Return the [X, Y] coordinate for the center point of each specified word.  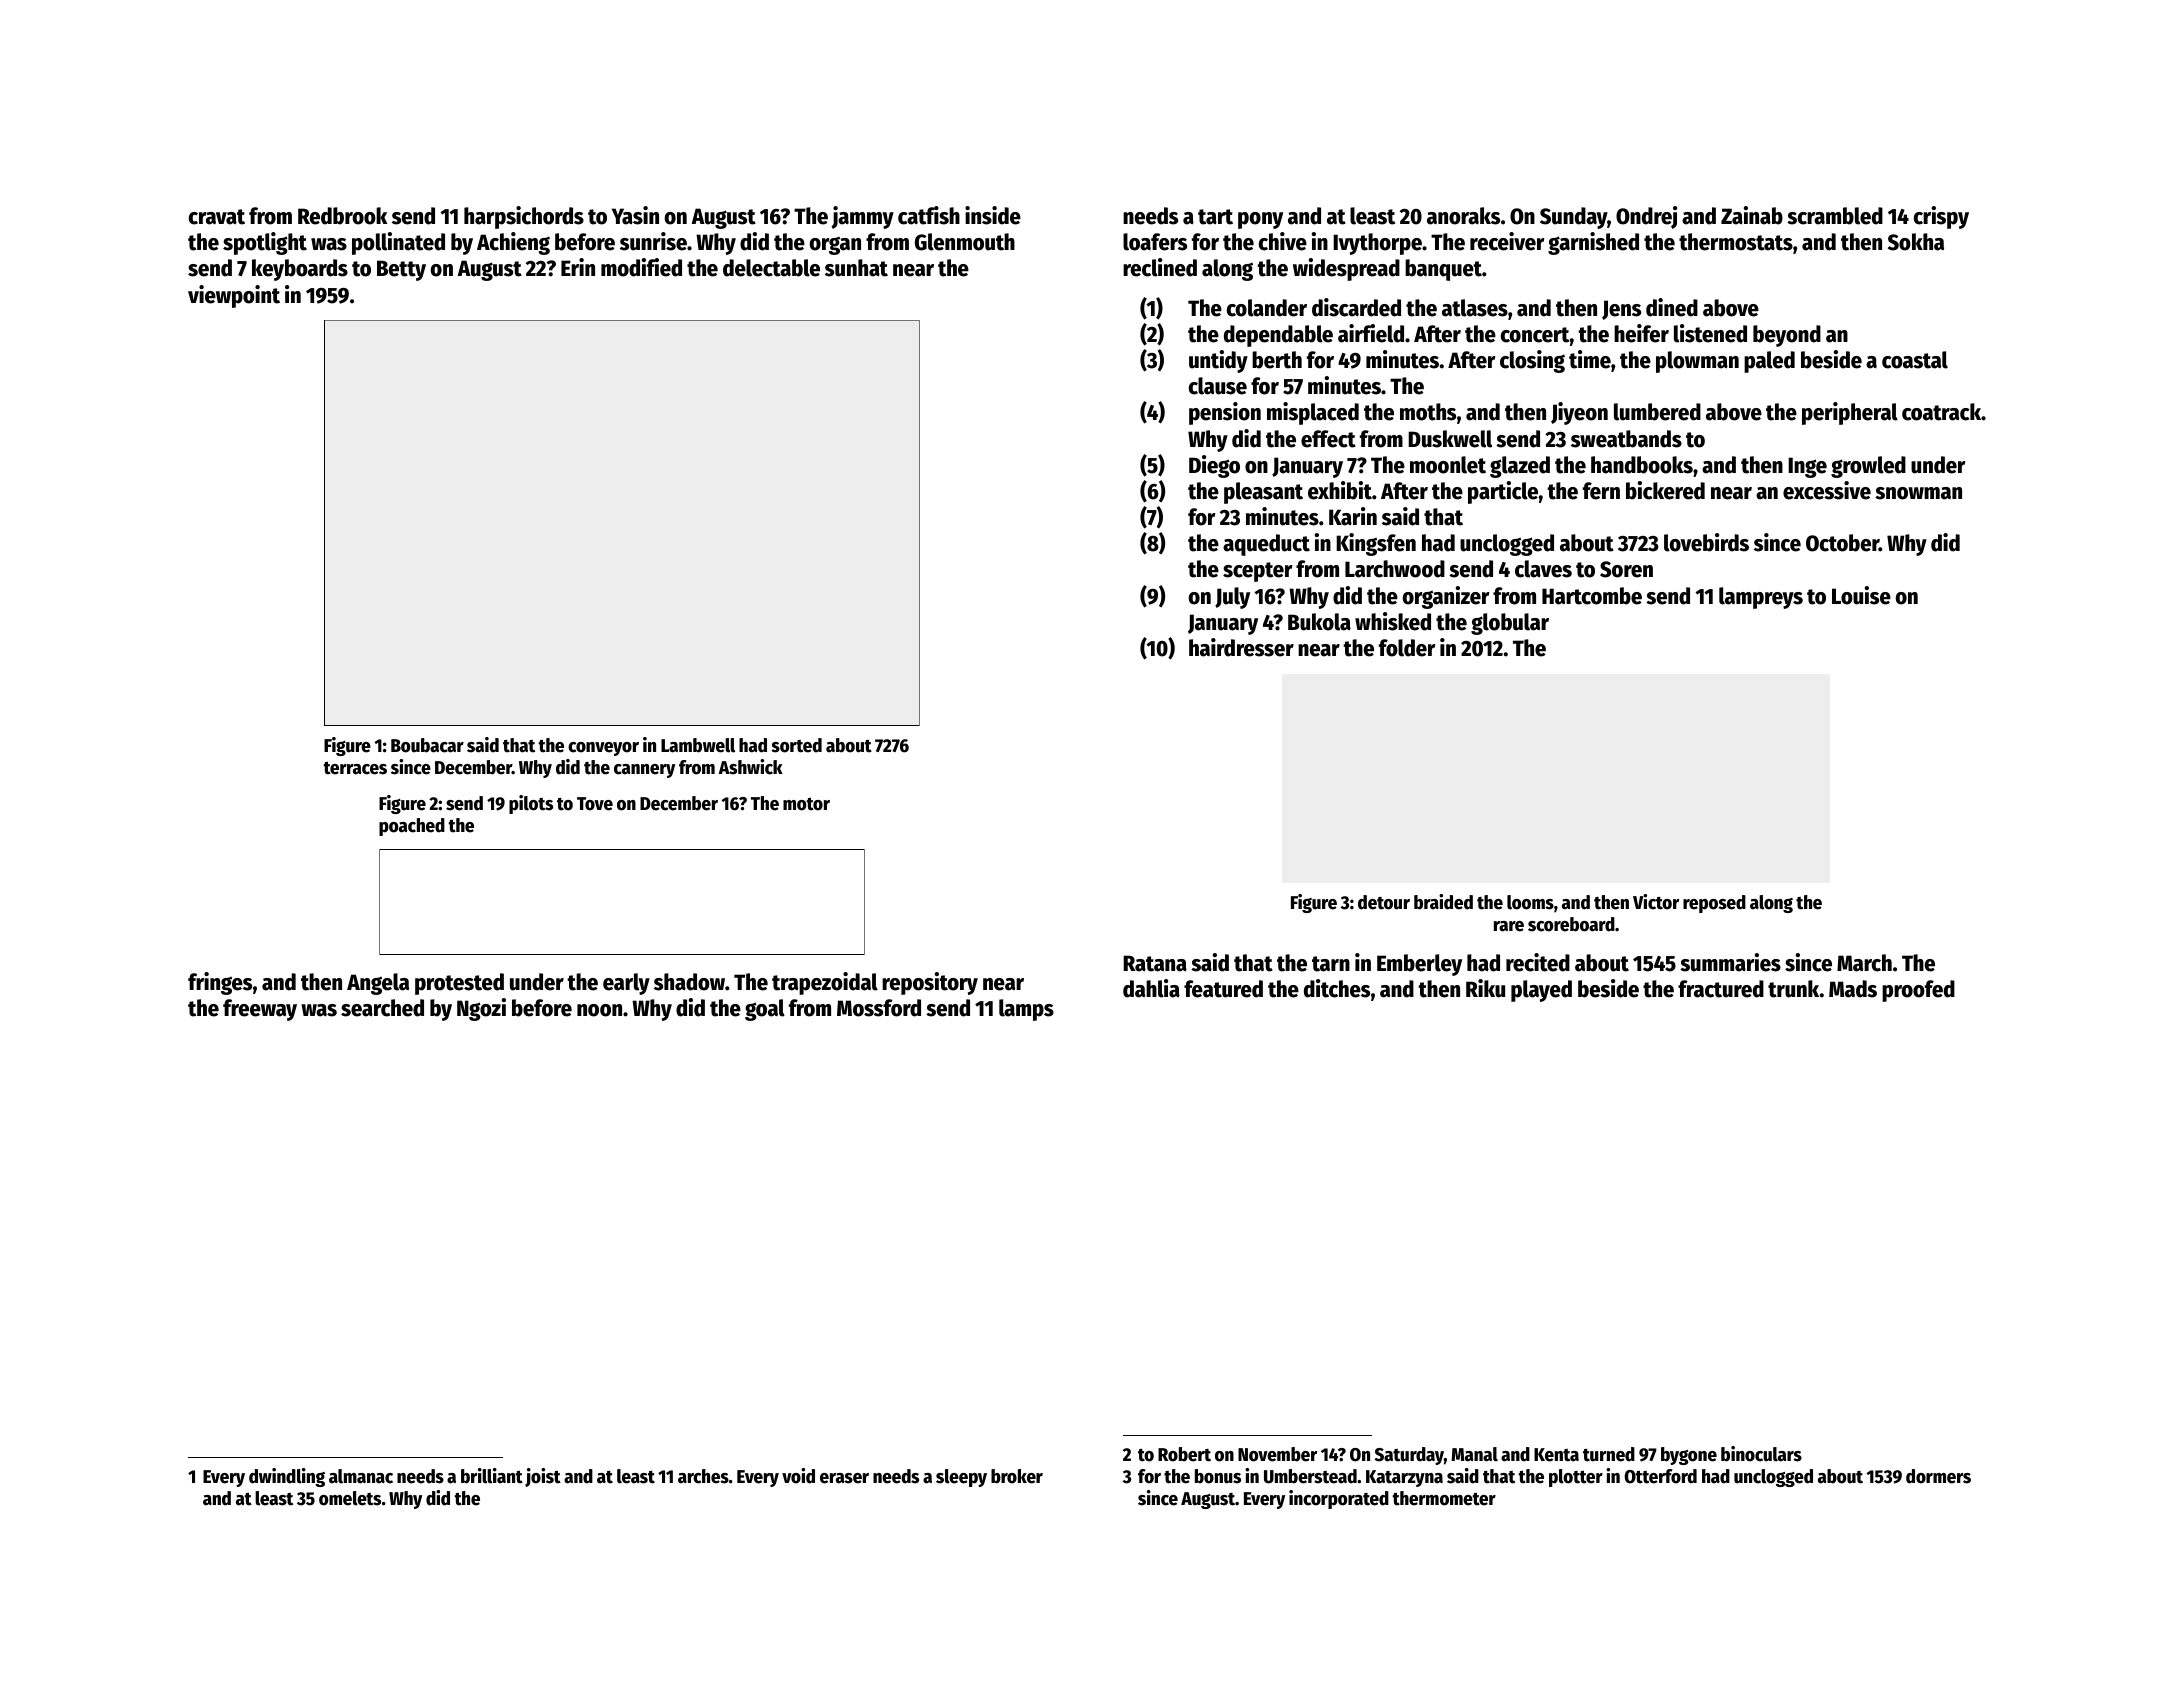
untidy [1218, 361]
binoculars [1761, 1454]
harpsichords [524, 217]
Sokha [1916, 242]
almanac [361, 1476]
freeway [260, 1010]
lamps [1026, 1010]
